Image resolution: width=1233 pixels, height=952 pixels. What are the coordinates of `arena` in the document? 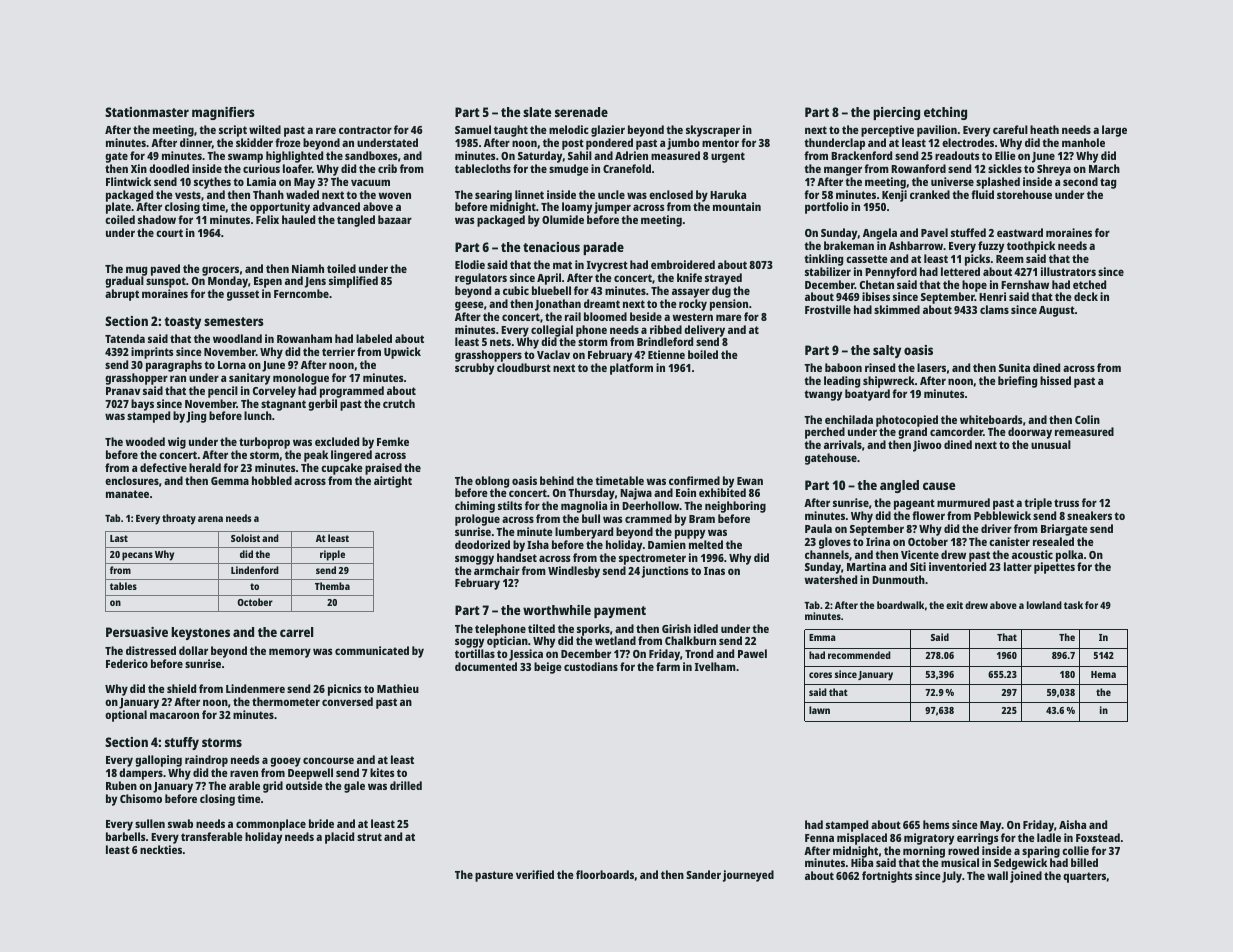 It's located at (210, 519).
